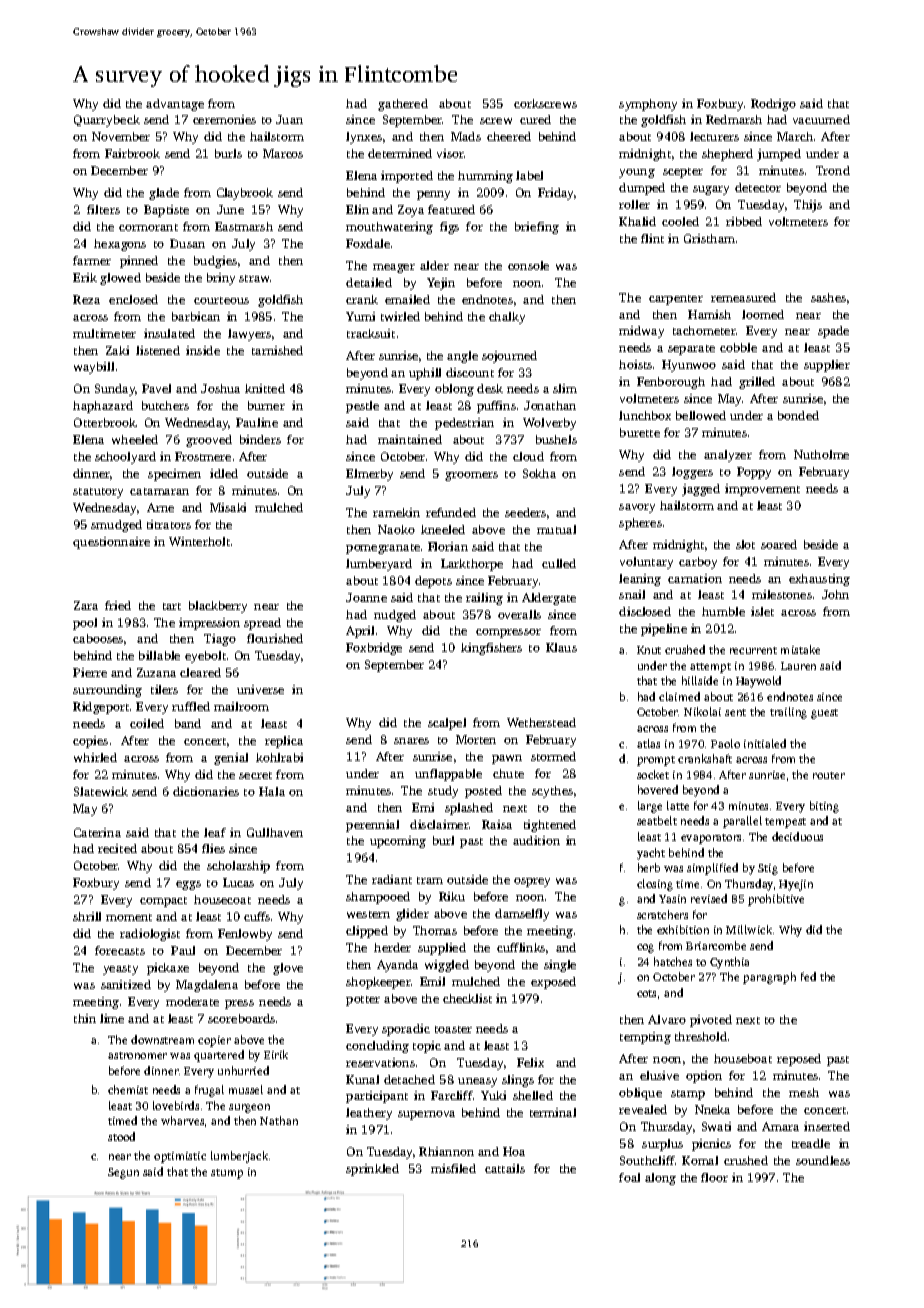 The width and height of the image is (924, 1308). Describe the element at coordinates (714, 136) in the image. I see `lecturers` at that location.
